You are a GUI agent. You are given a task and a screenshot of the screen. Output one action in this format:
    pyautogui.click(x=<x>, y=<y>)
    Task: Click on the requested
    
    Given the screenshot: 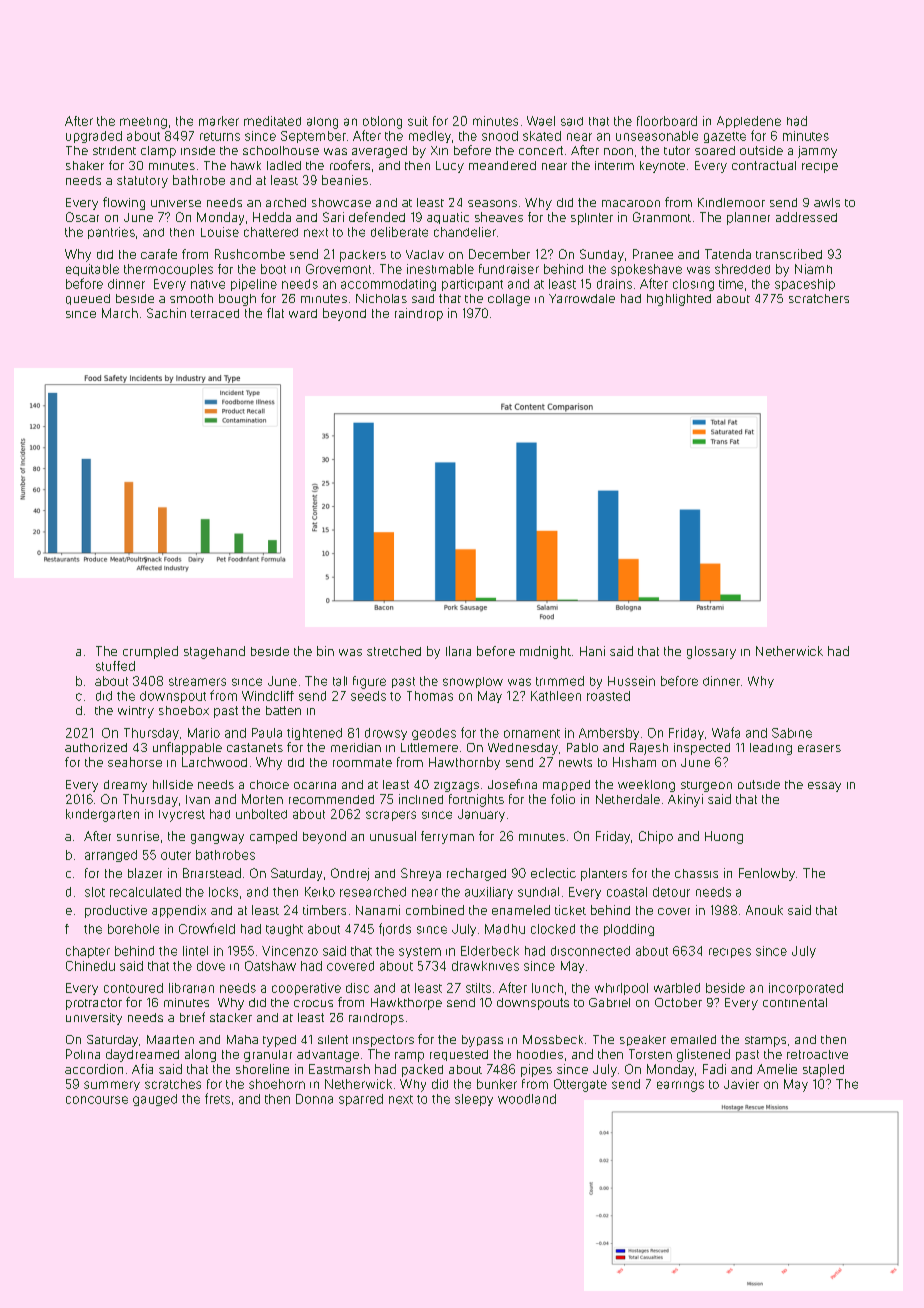 What is the action you would take?
    pyautogui.click(x=459, y=1055)
